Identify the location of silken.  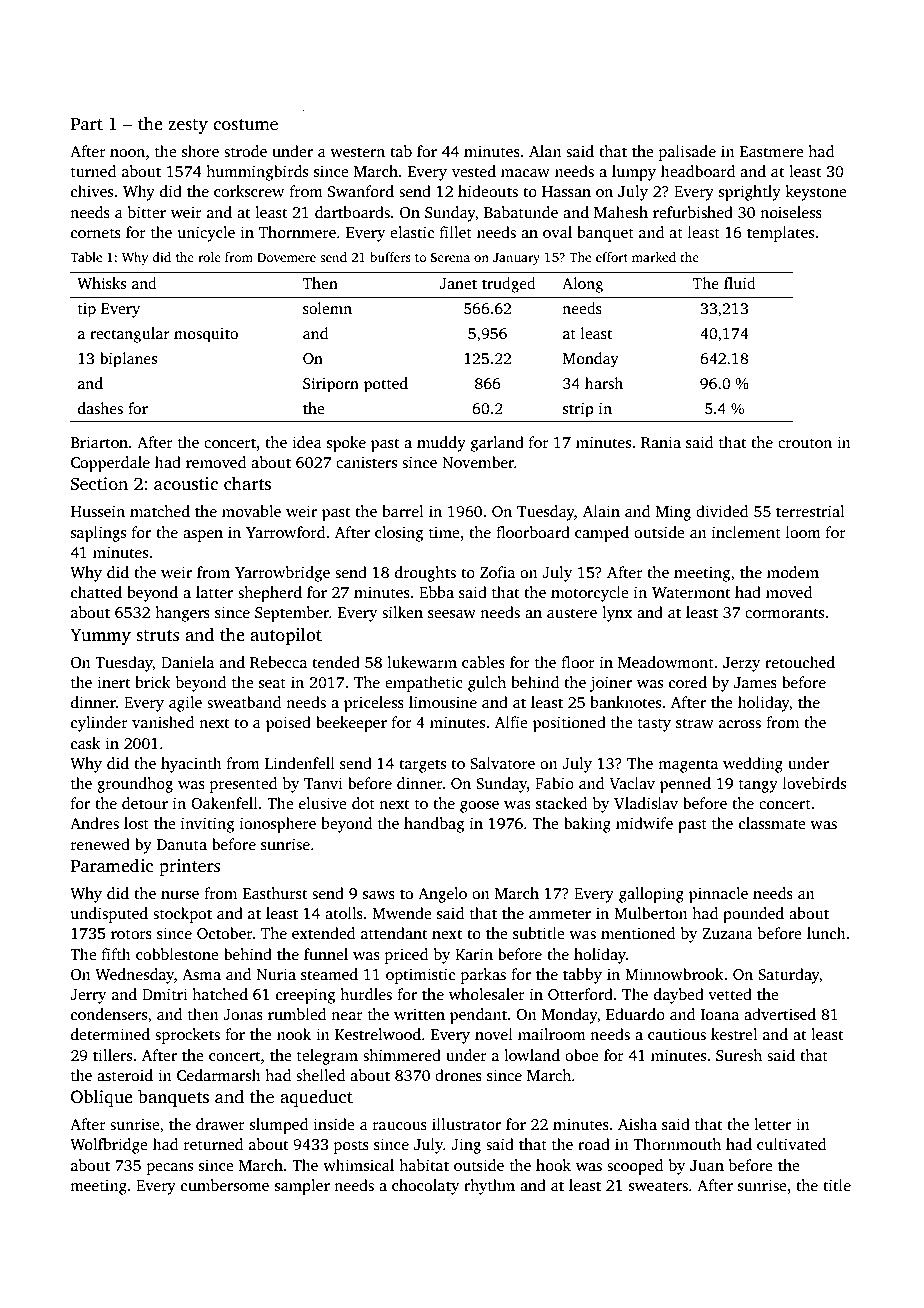
(402, 612).
